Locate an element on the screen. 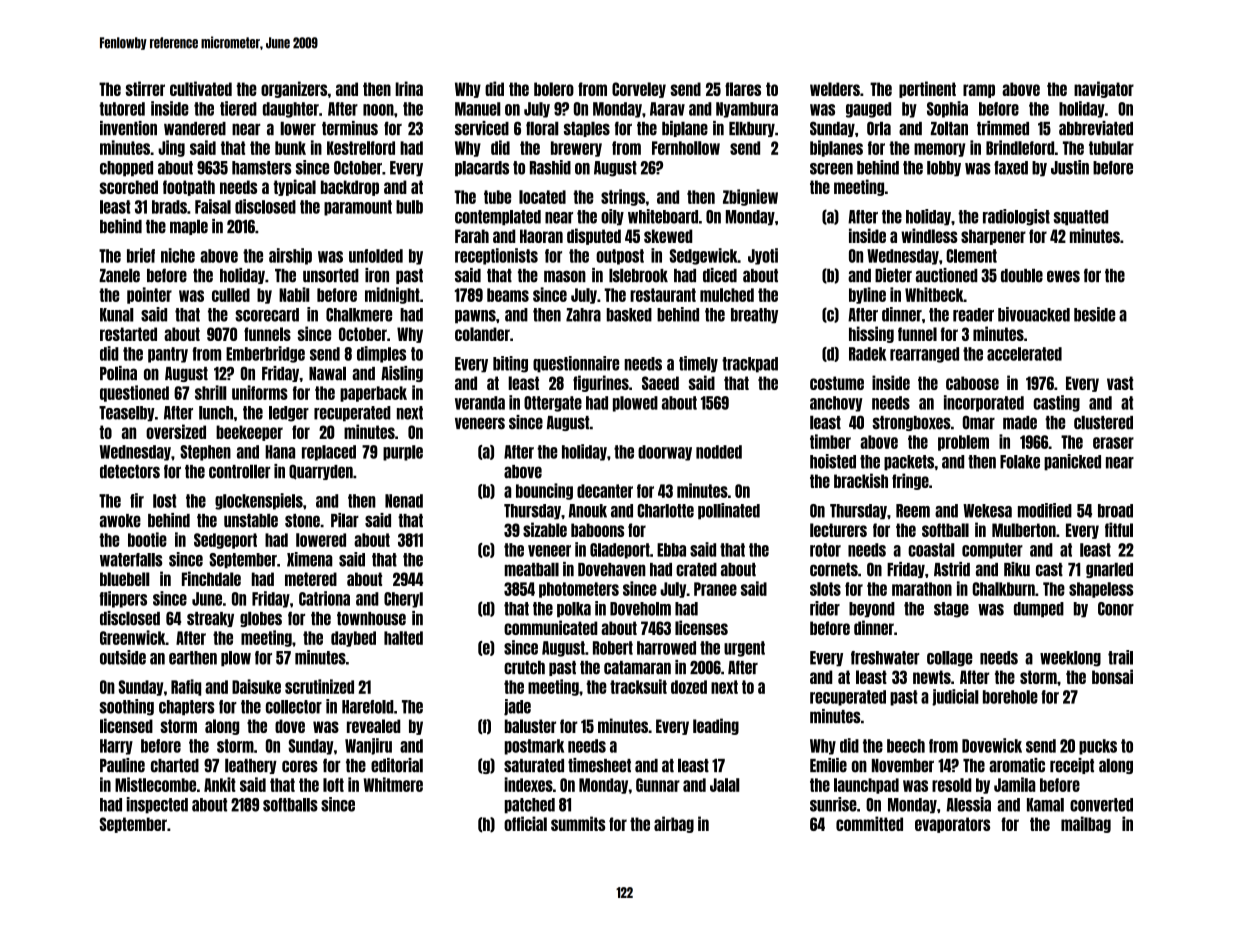  chopped is located at coordinates (126, 169).
